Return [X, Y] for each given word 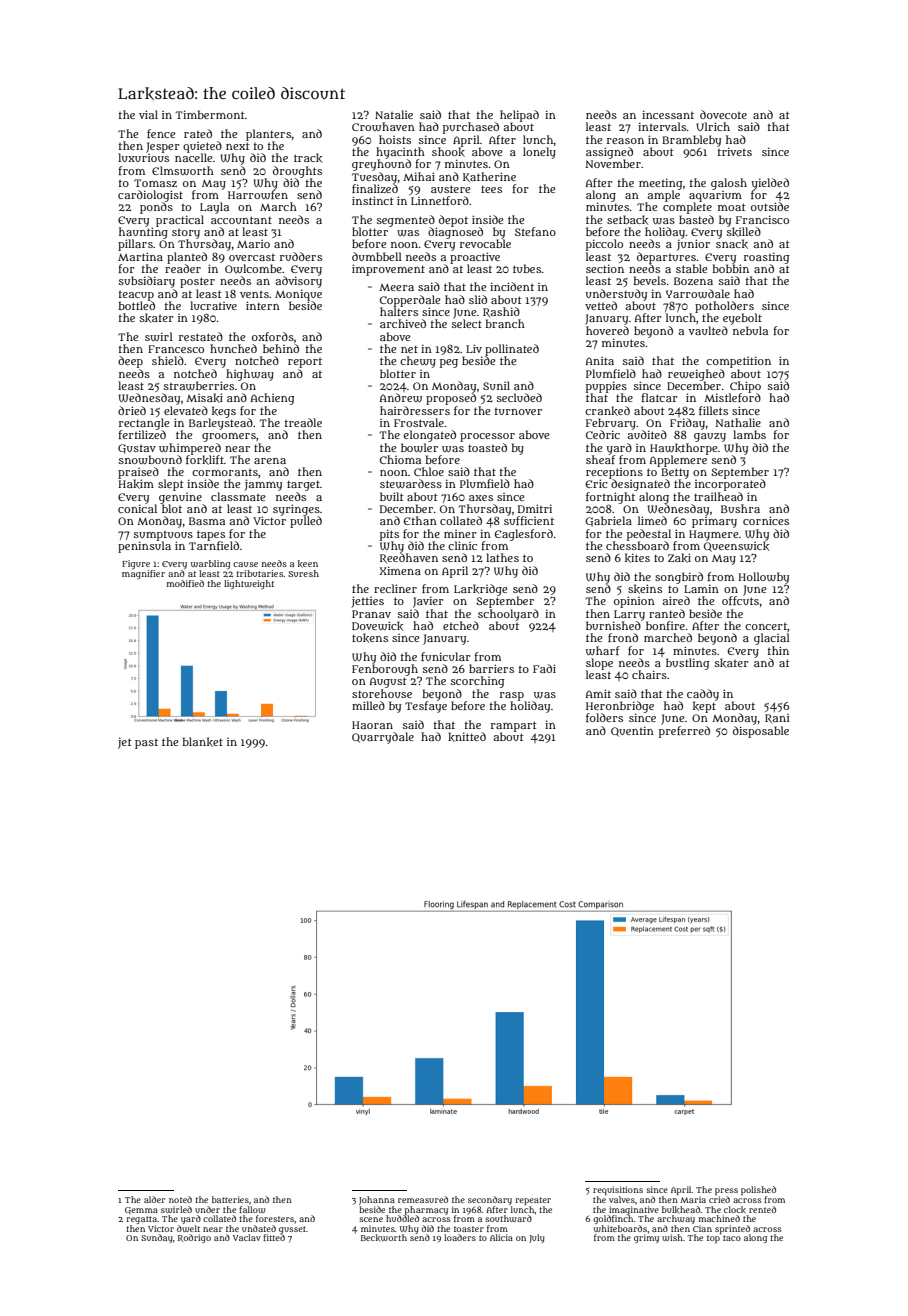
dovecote [723, 114]
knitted [467, 737]
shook [448, 152]
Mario [253, 244]
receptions [614, 473]
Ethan [420, 520]
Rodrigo [194, 1238]
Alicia [501, 1237]
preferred [684, 732]
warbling [211, 564]
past [146, 744]
